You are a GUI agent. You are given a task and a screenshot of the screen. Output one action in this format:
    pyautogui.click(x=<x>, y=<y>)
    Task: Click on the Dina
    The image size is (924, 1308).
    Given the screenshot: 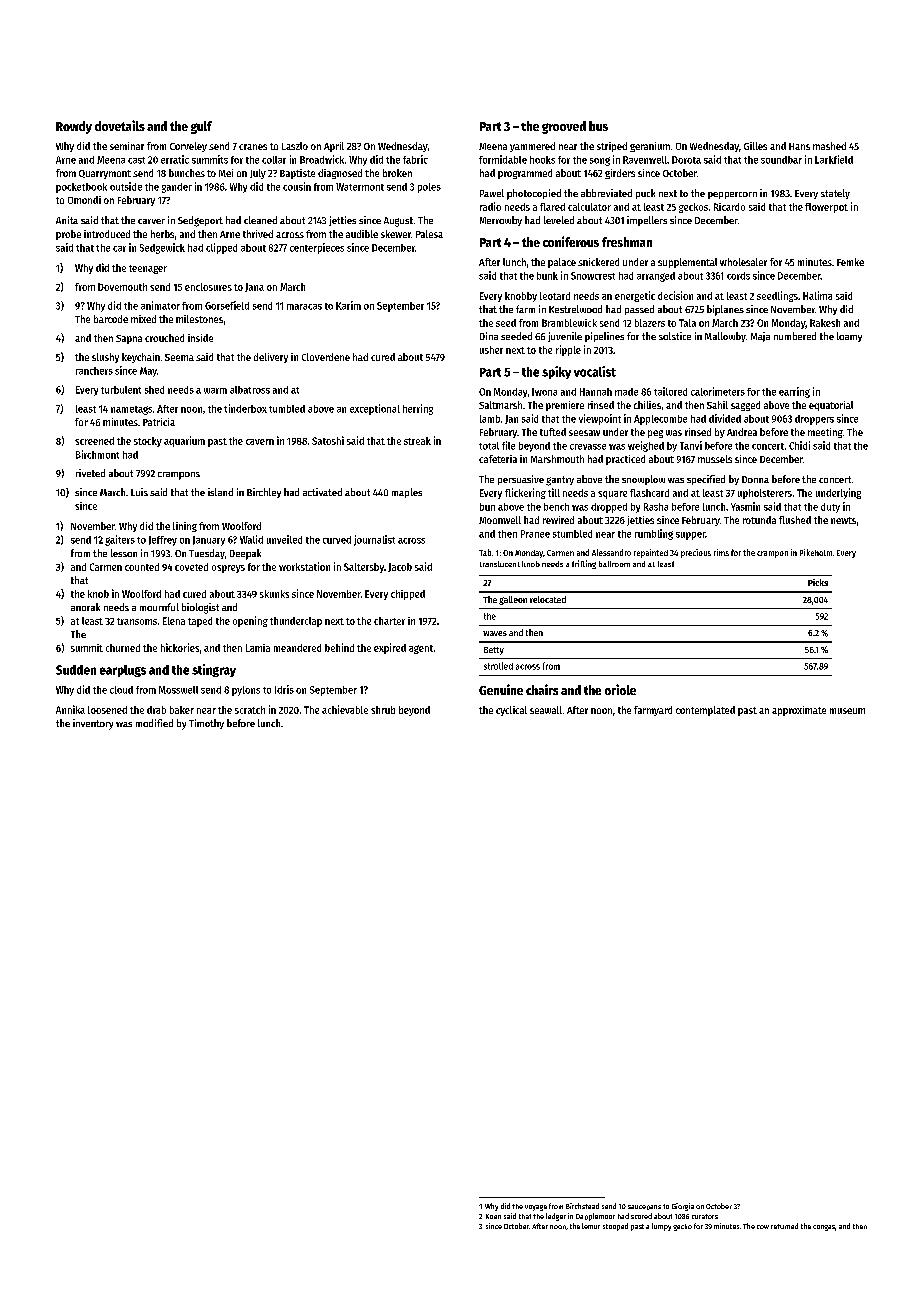 What is the action you would take?
    pyautogui.click(x=489, y=336)
